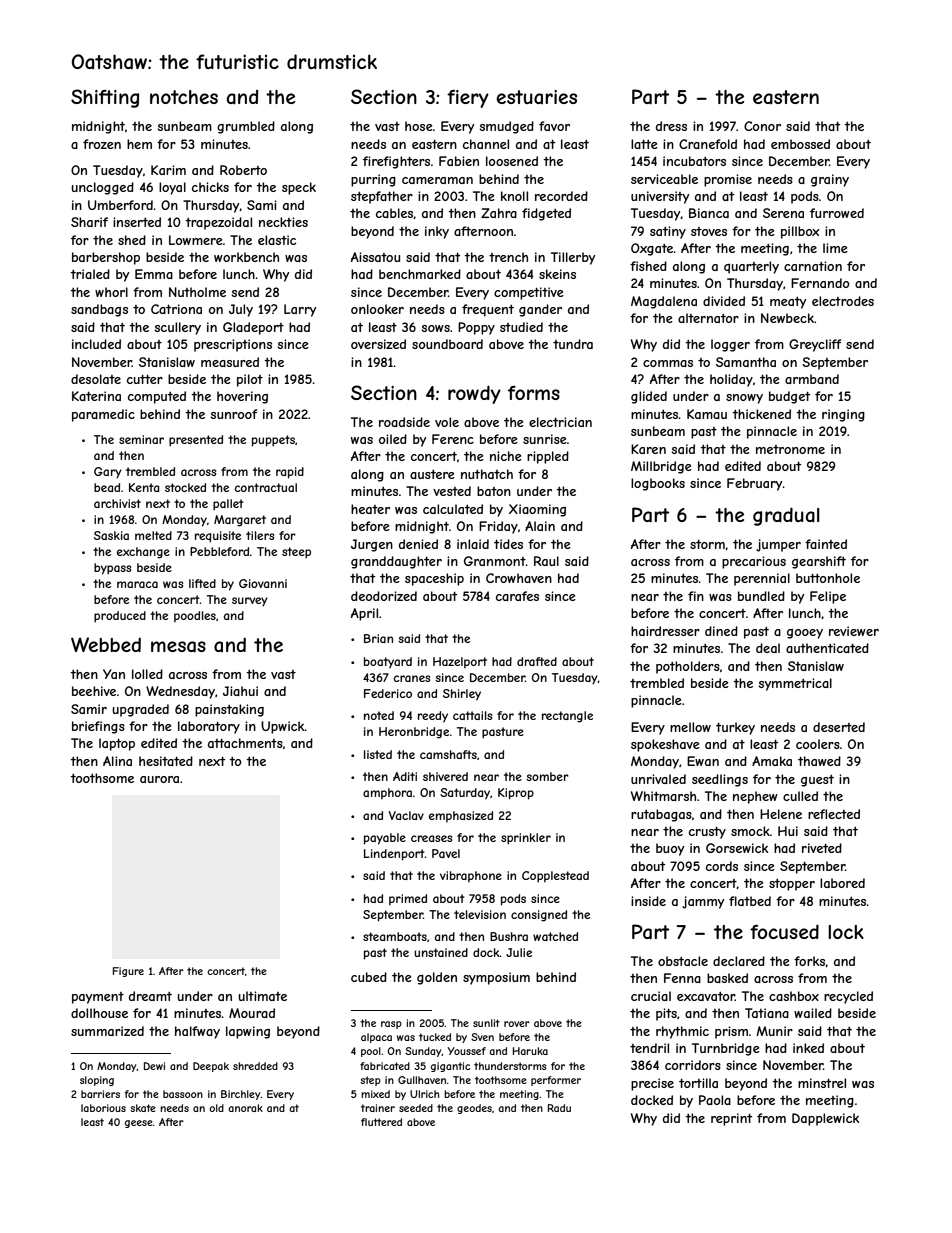 This screenshot has height=1233, width=952. Describe the element at coordinates (391, 1025) in the screenshot. I see `rasp` at that location.
